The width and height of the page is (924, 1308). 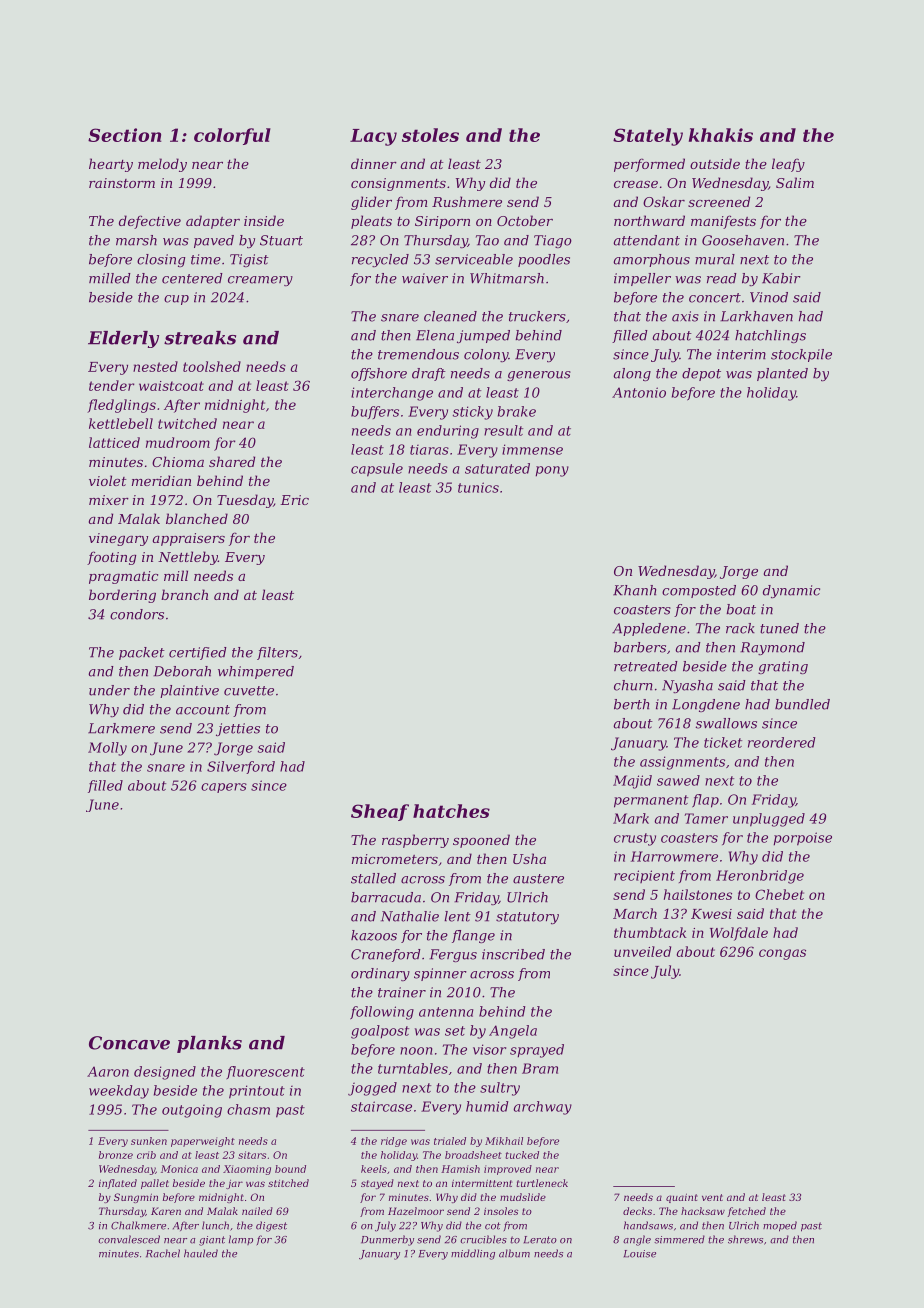 I want to click on Larkmere, so click(x=121, y=728).
